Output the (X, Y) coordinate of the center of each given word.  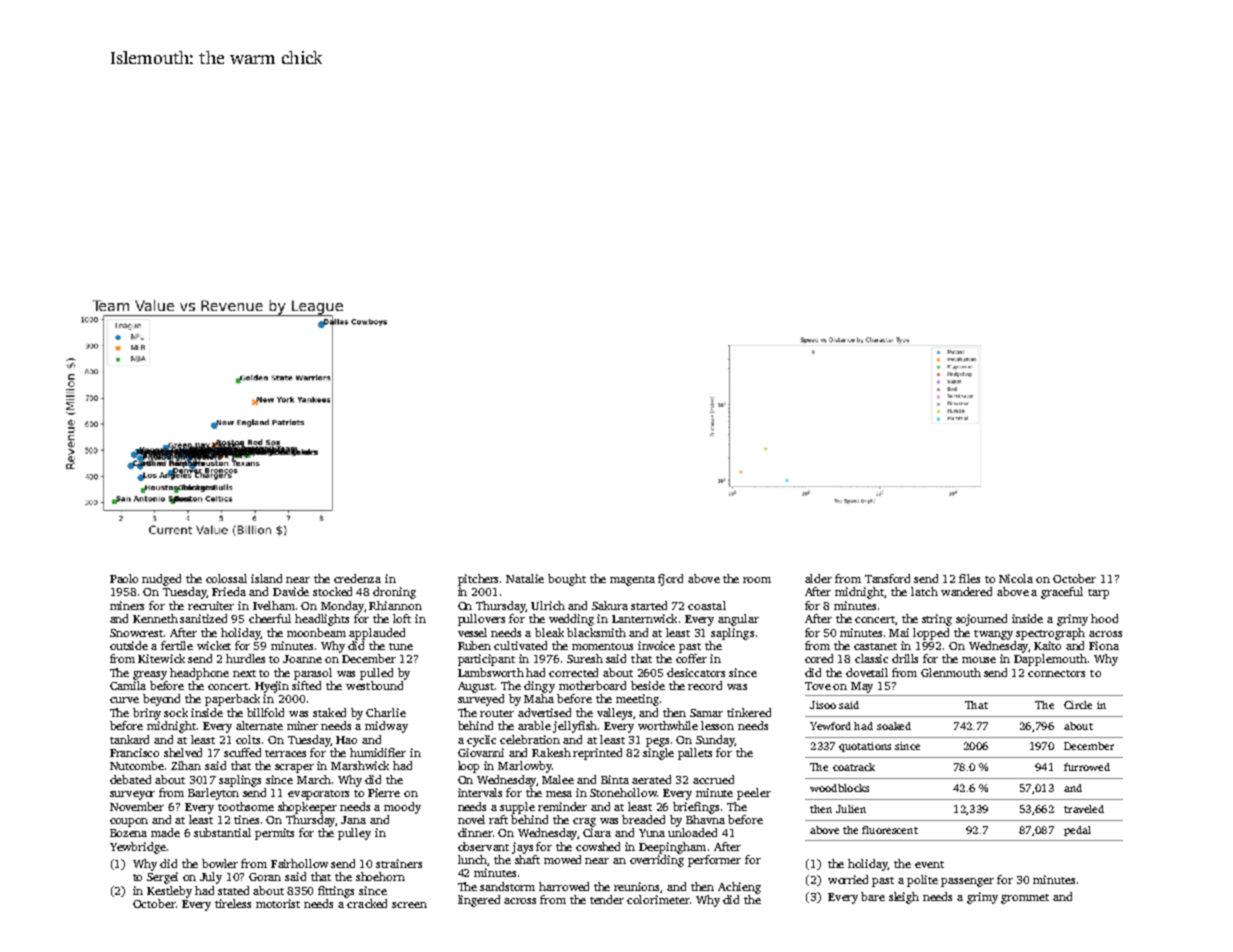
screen (409, 905)
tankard (129, 739)
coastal (707, 605)
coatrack (854, 767)
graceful (1062, 593)
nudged (161, 580)
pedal (1077, 831)
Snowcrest (136, 633)
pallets (695, 754)
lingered (479, 901)
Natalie (525, 578)
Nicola (1016, 578)
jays (522, 848)
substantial (222, 832)
